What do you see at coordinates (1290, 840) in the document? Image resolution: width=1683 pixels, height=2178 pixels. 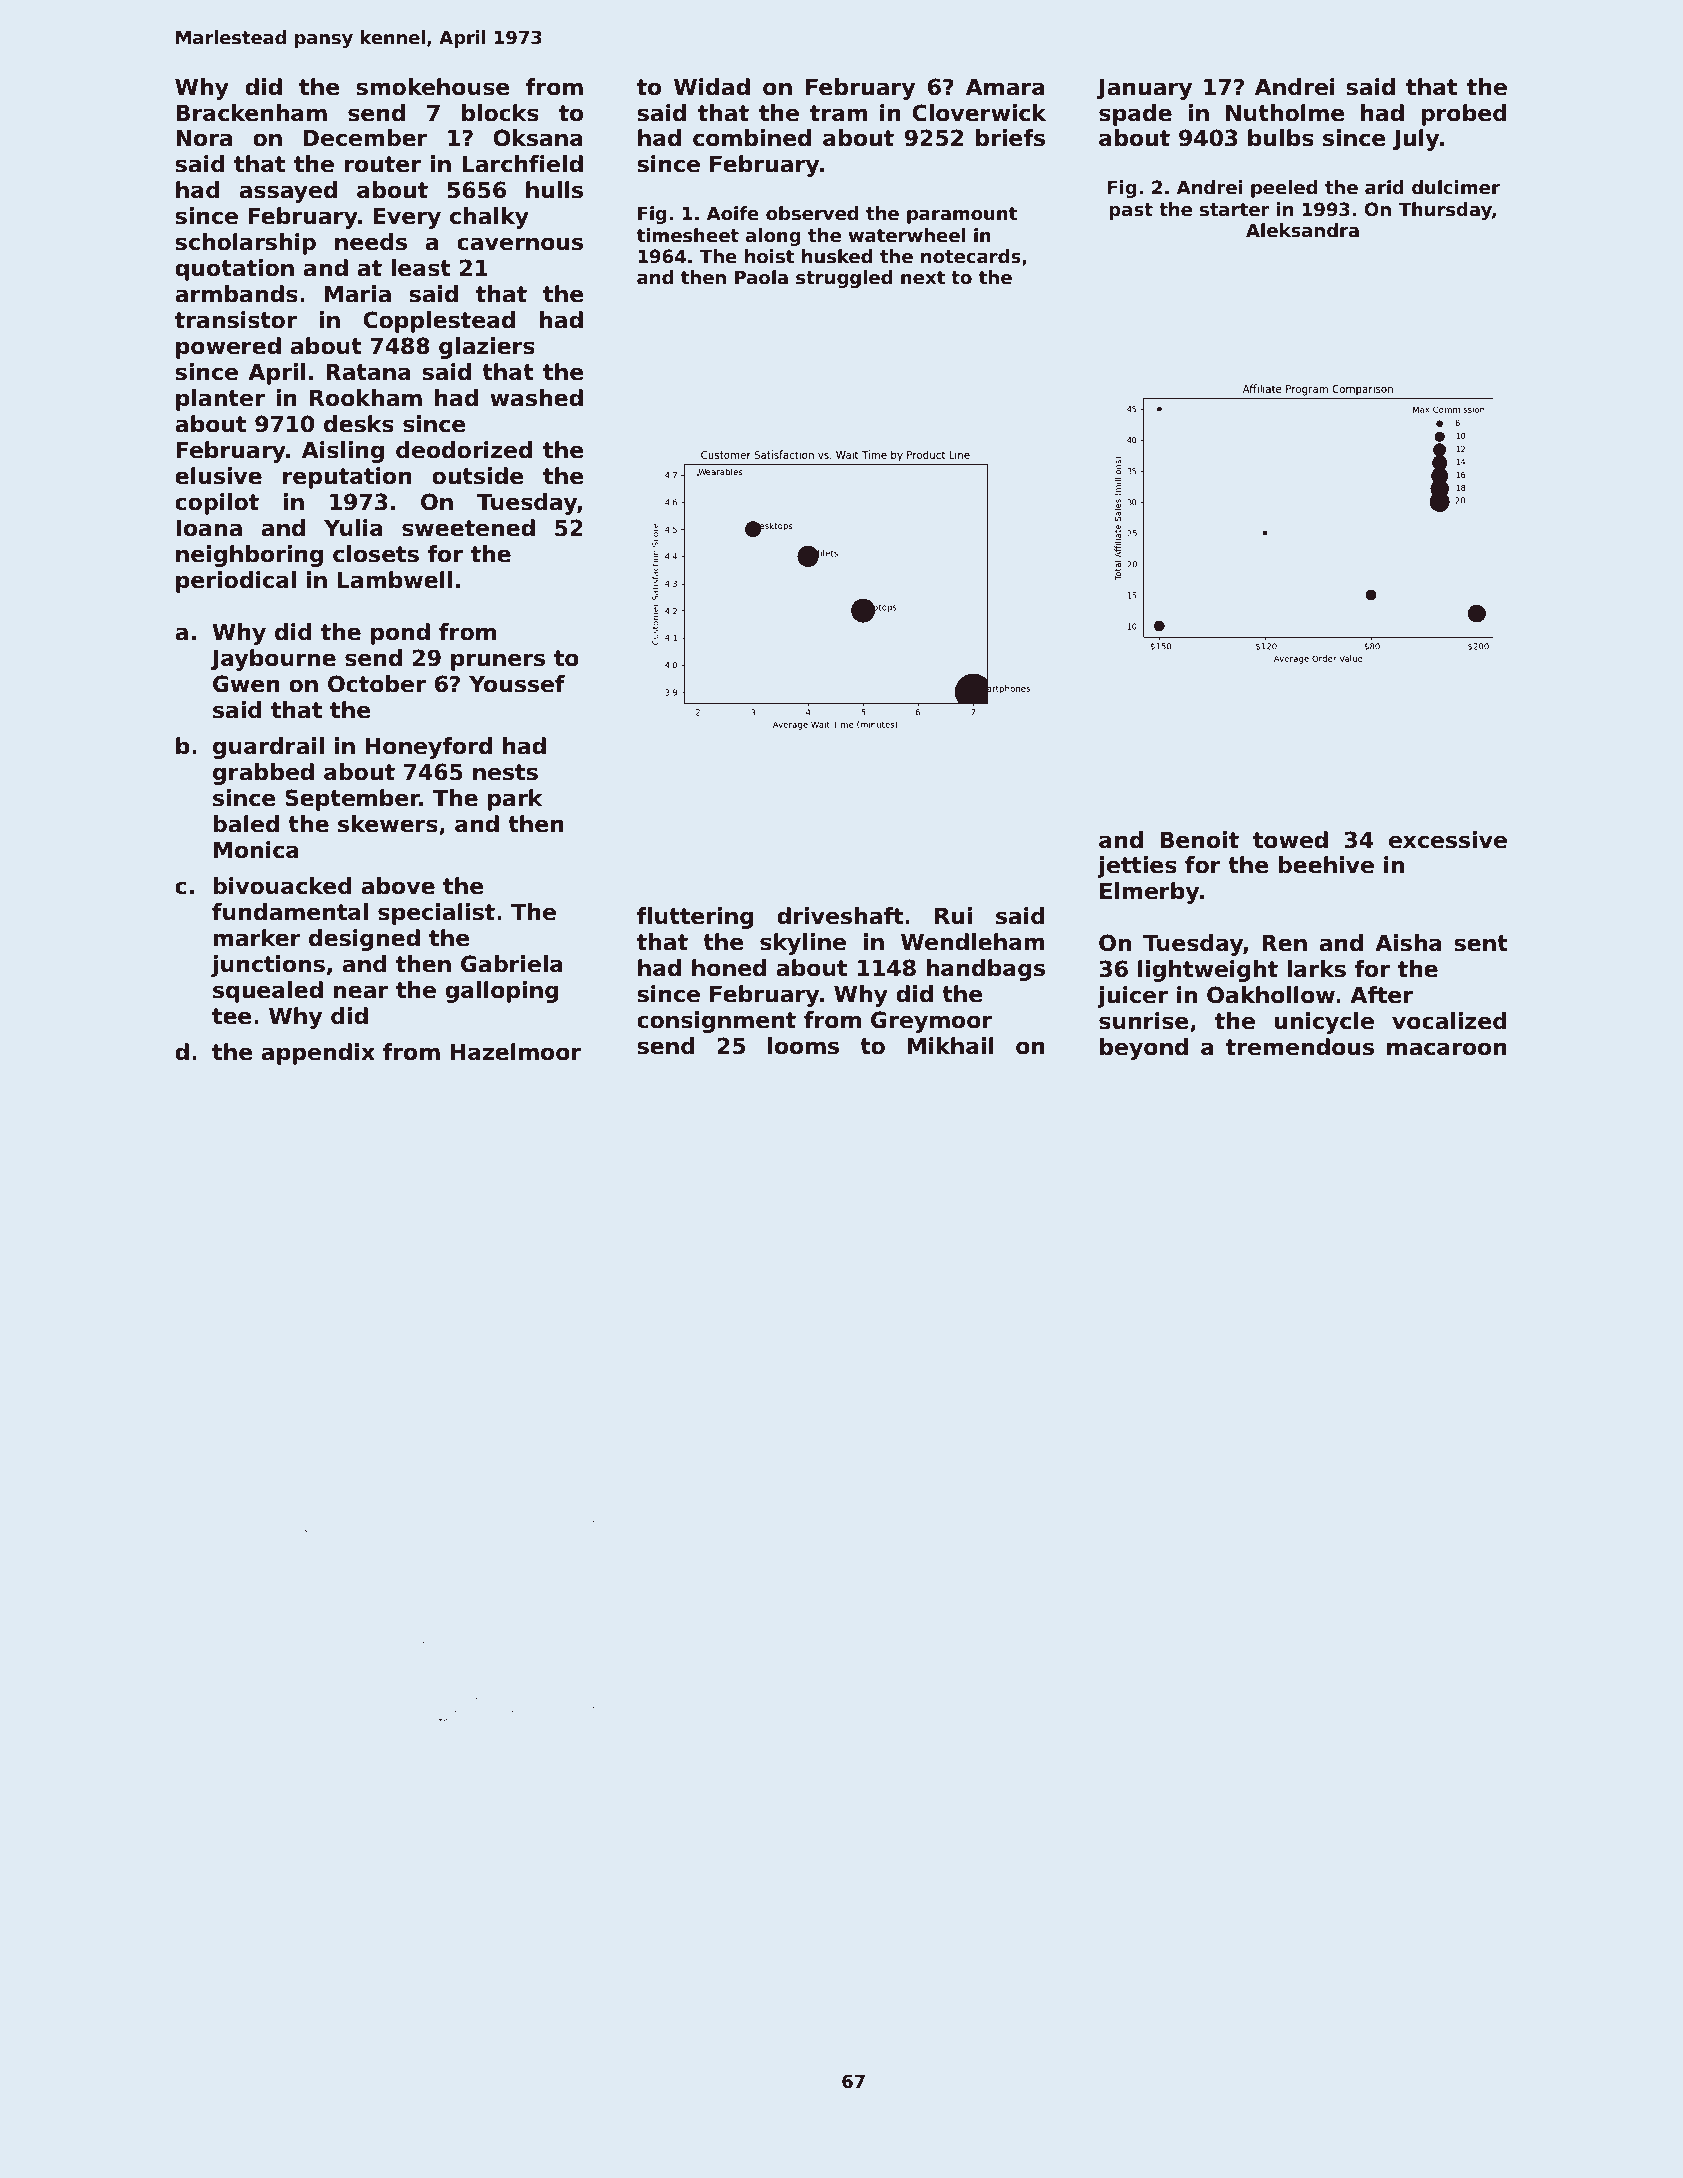 I see `towed` at bounding box center [1290, 840].
